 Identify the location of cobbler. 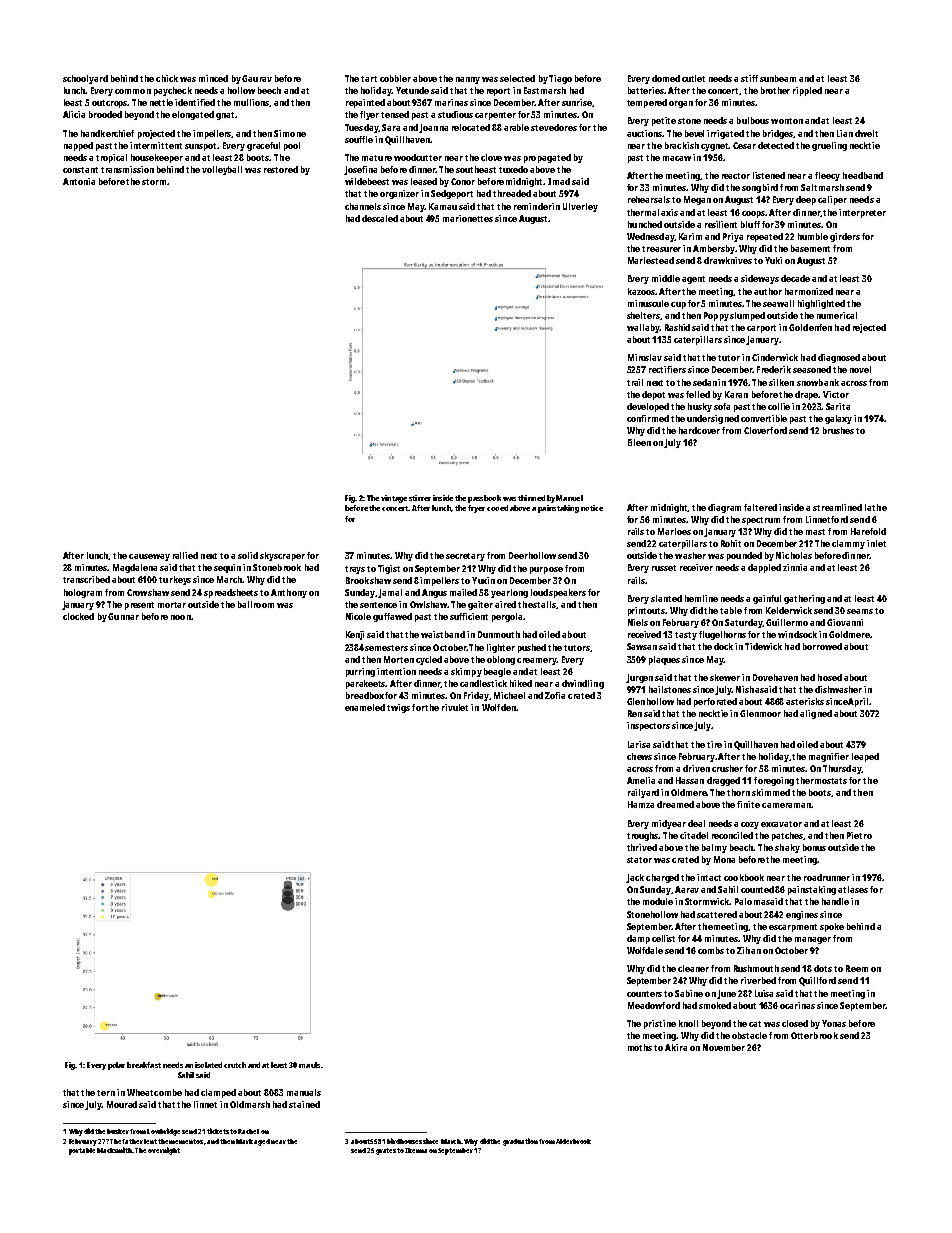
(395, 78).
